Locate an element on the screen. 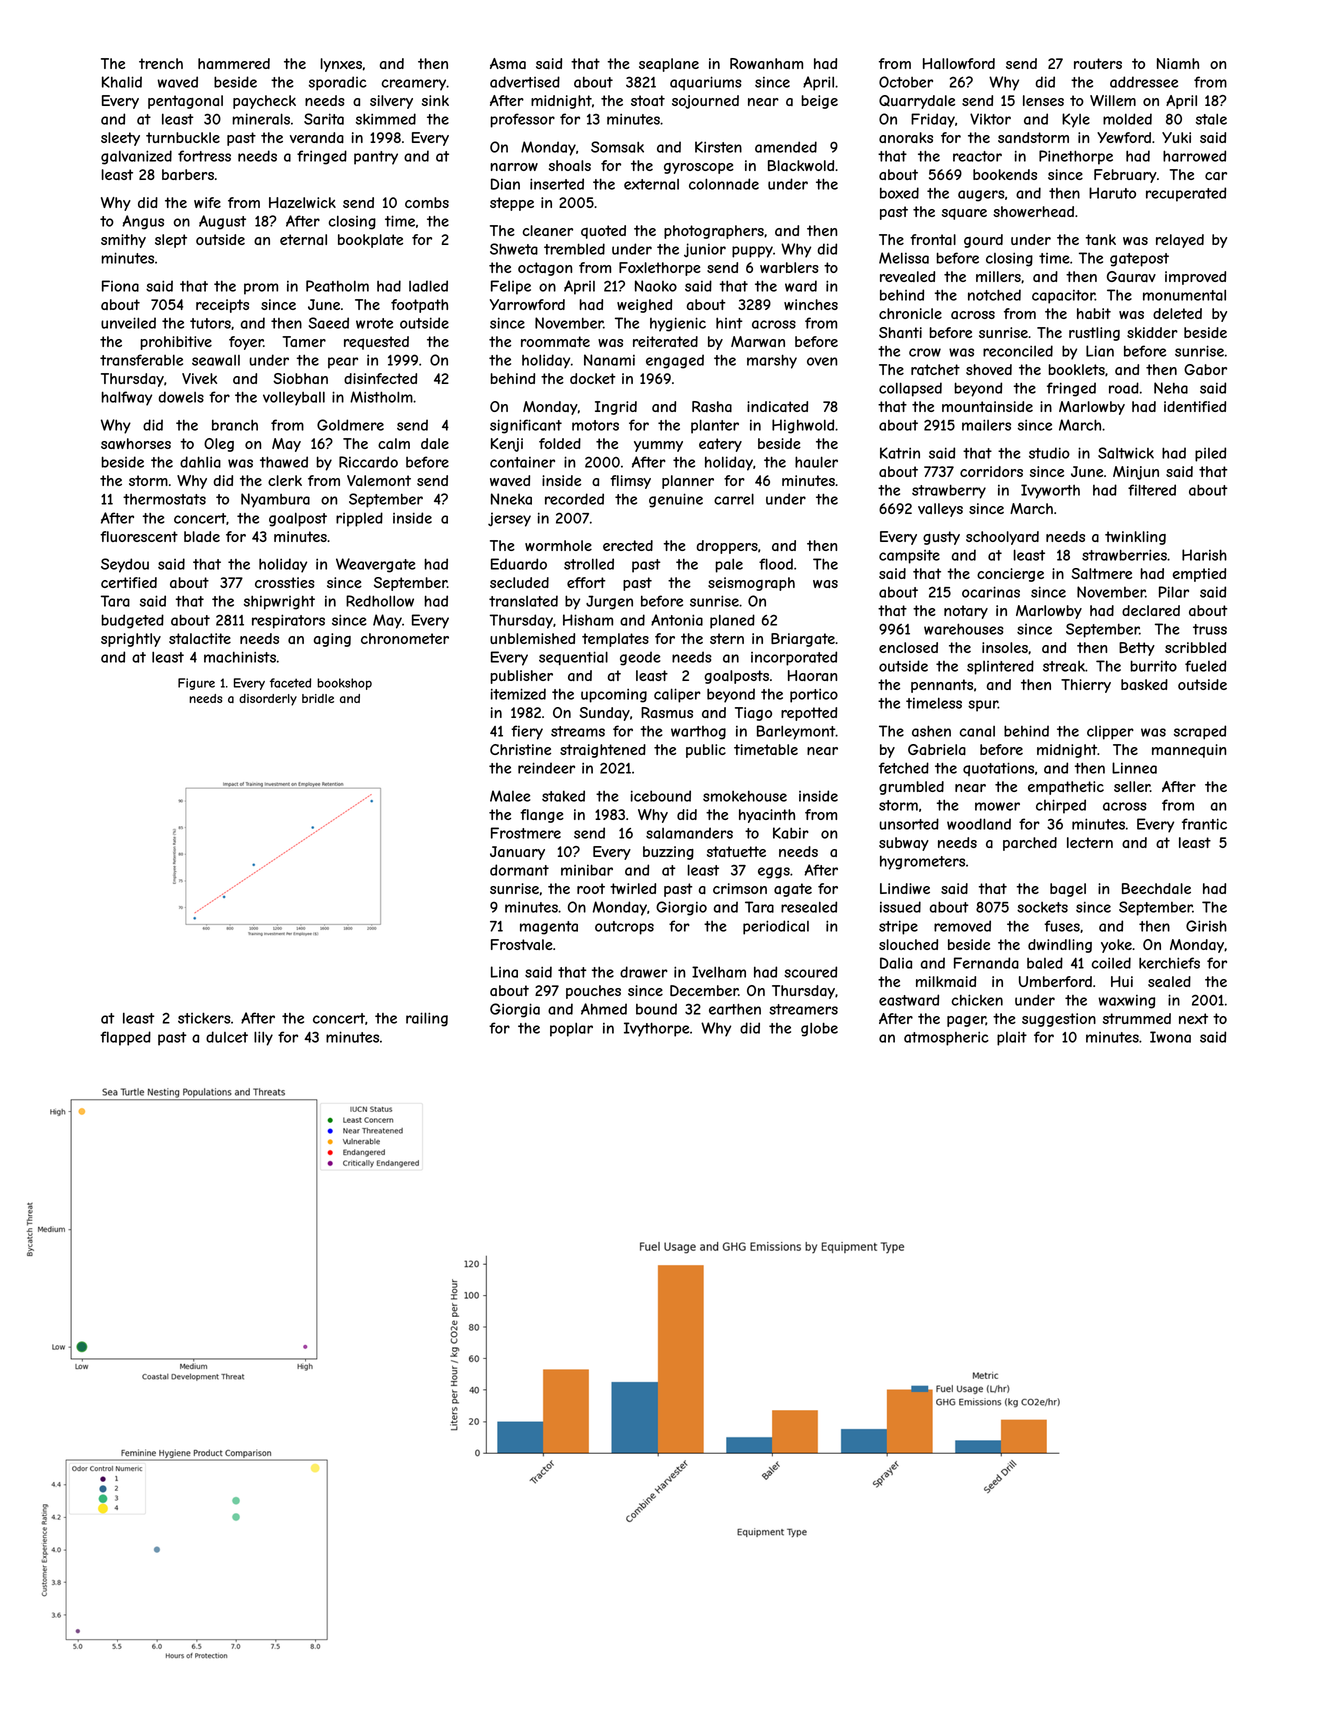 The width and height of the screenshot is (1328, 1718). Marwan is located at coordinates (758, 341).
